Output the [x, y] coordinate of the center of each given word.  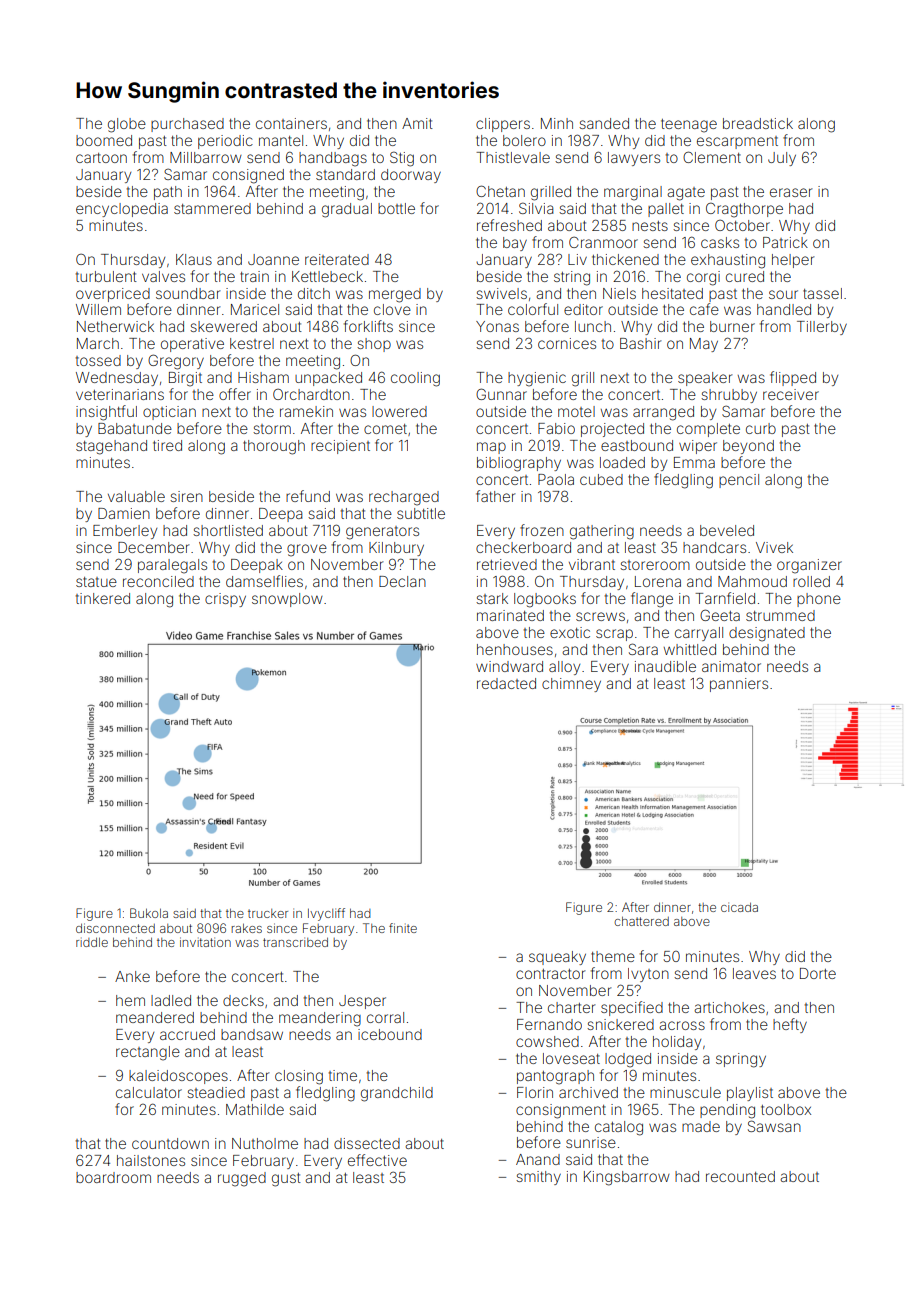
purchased [187, 125]
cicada [739, 907]
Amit [417, 123]
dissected [367, 1143]
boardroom [113, 1177]
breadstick [758, 123]
